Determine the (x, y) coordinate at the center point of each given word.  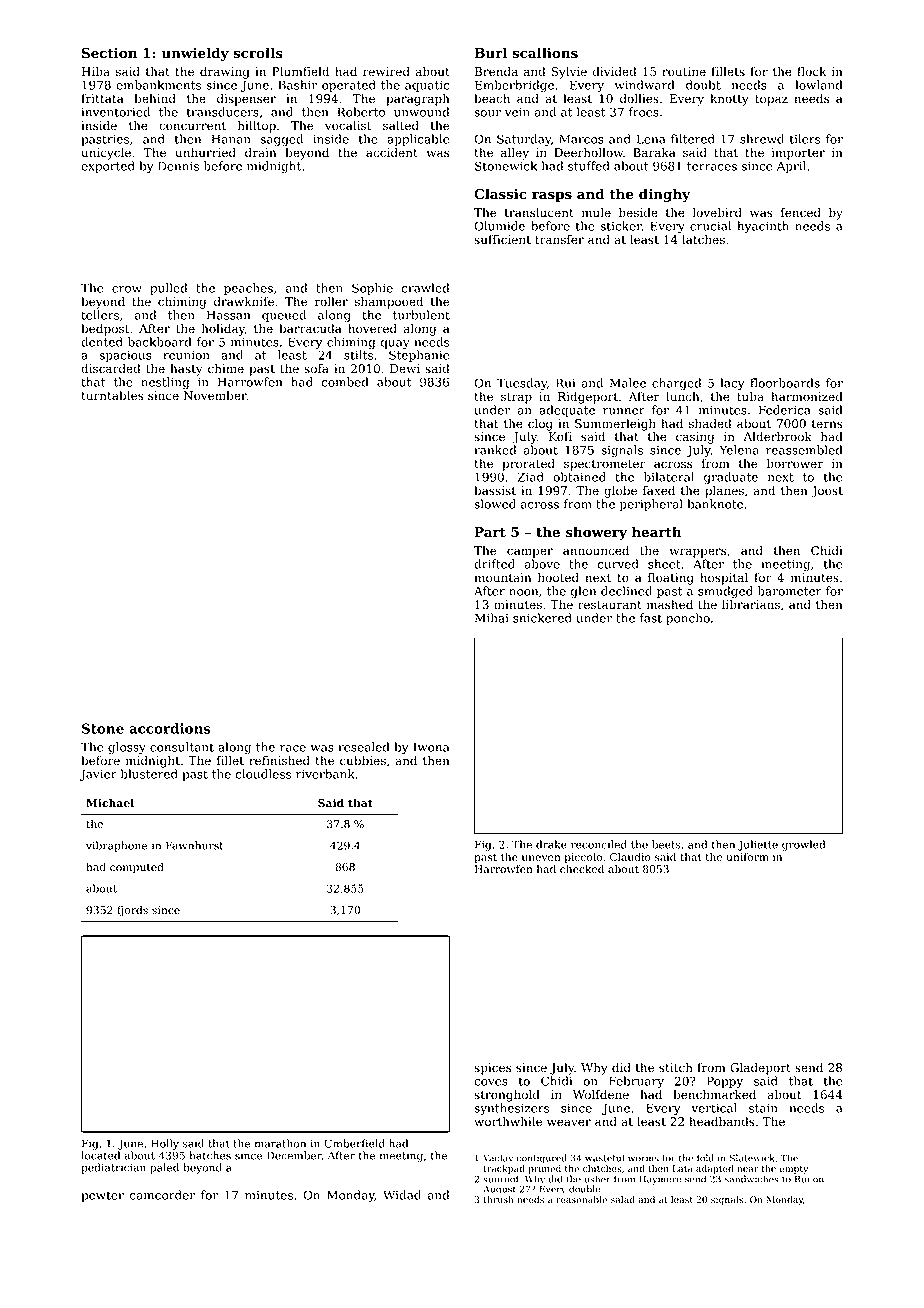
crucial (710, 226)
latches (703, 239)
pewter (102, 1196)
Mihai (492, 618)
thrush (498, 1199)
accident (392, 153)
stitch (676, 1067)
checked (582, 869)
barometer (790, 591)
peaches (248, 289)
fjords (132, 911)
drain (260, 152)
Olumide (499, 226)
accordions (170, 728)
